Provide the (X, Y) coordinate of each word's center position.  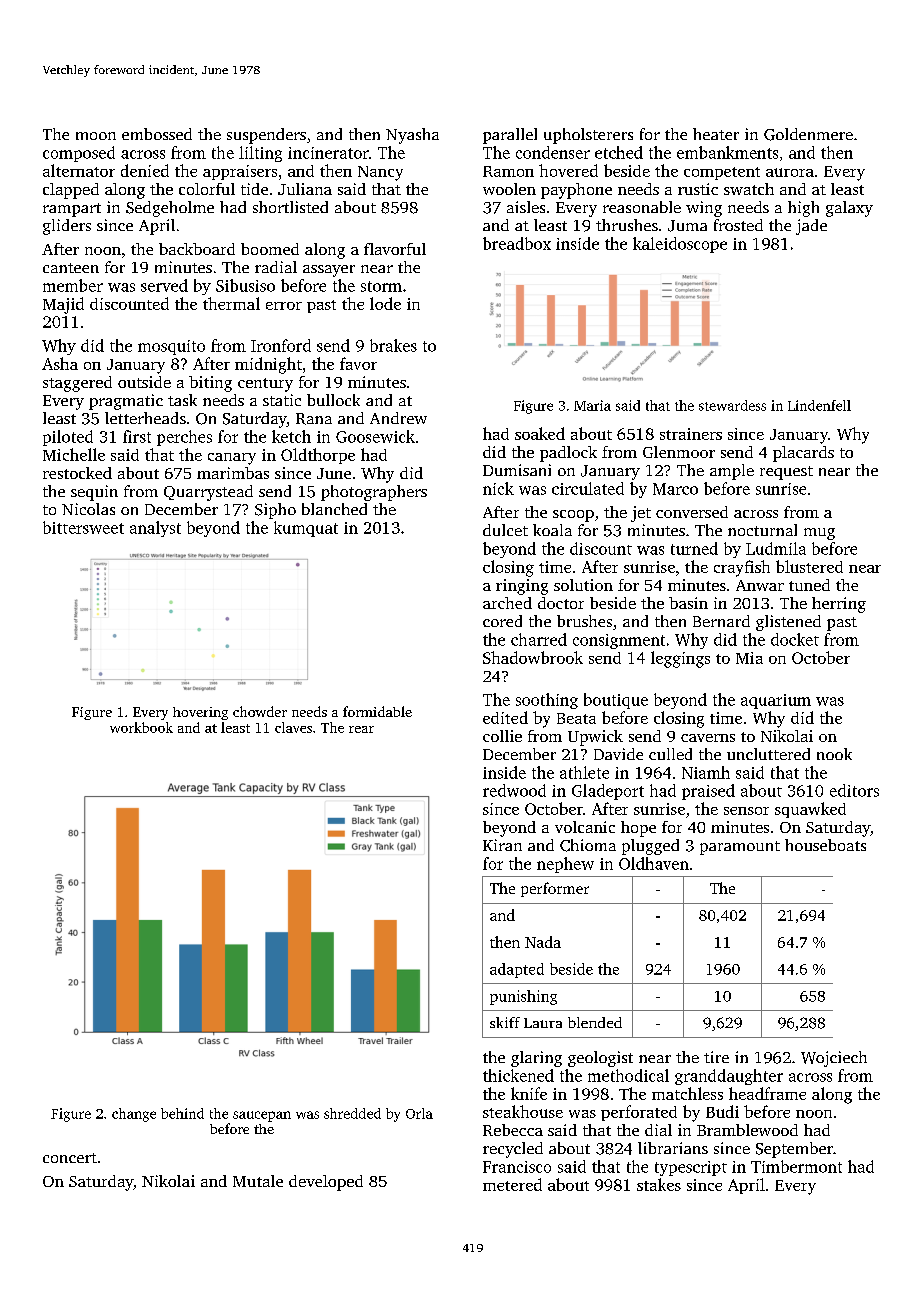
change (134, 1115)
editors (854, 790)
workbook (141, 727)
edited (505, 717)
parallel (510, 136)
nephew (565, 865)
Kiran (502, 845)
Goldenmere (808, 134)
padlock (568, 454)
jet (641, 514)
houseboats (825, 845)
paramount (740, 848)
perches (184, 438)
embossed (157, 134)
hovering (200, 713)
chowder (260, 711)
